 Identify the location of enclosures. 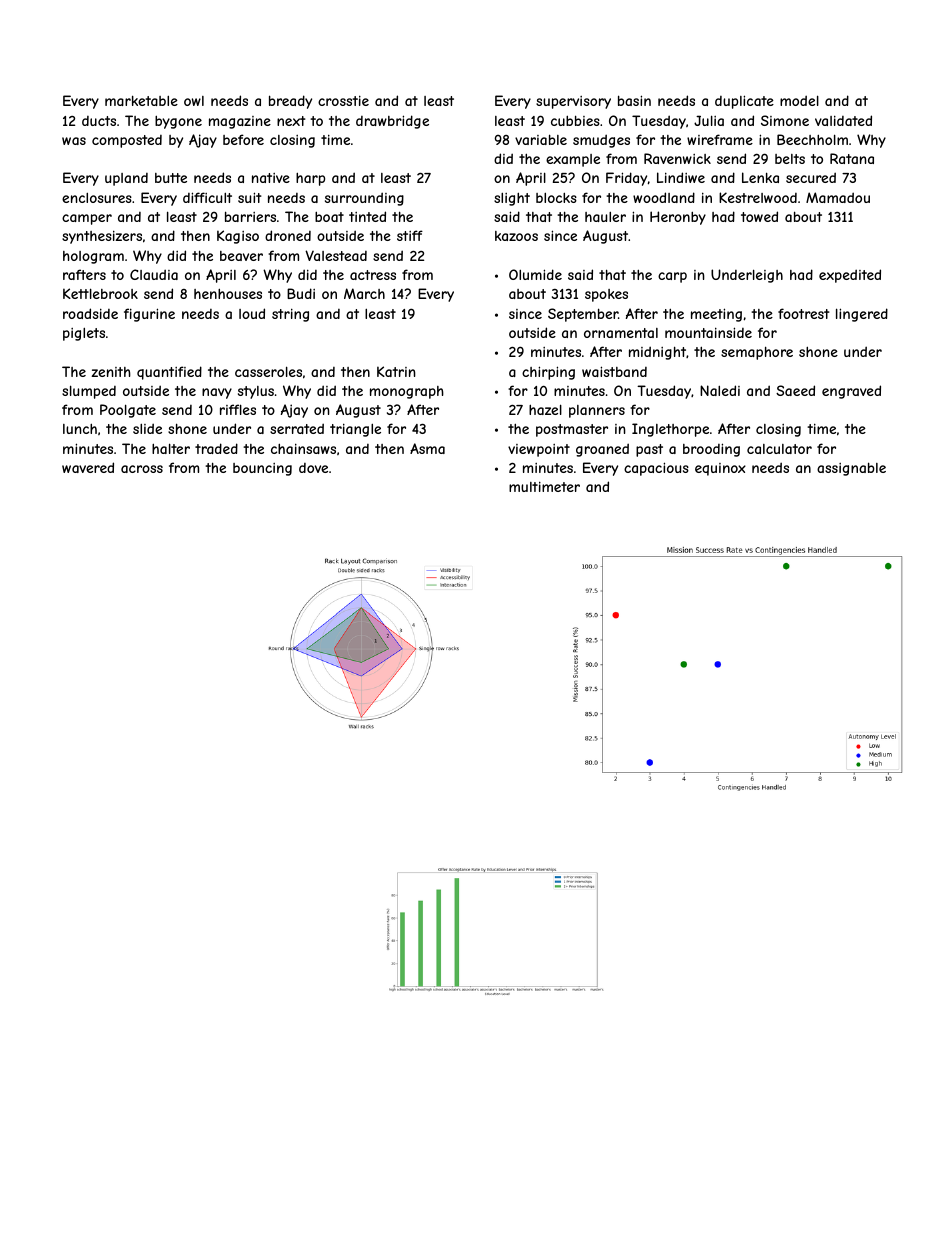
(97, 198).
